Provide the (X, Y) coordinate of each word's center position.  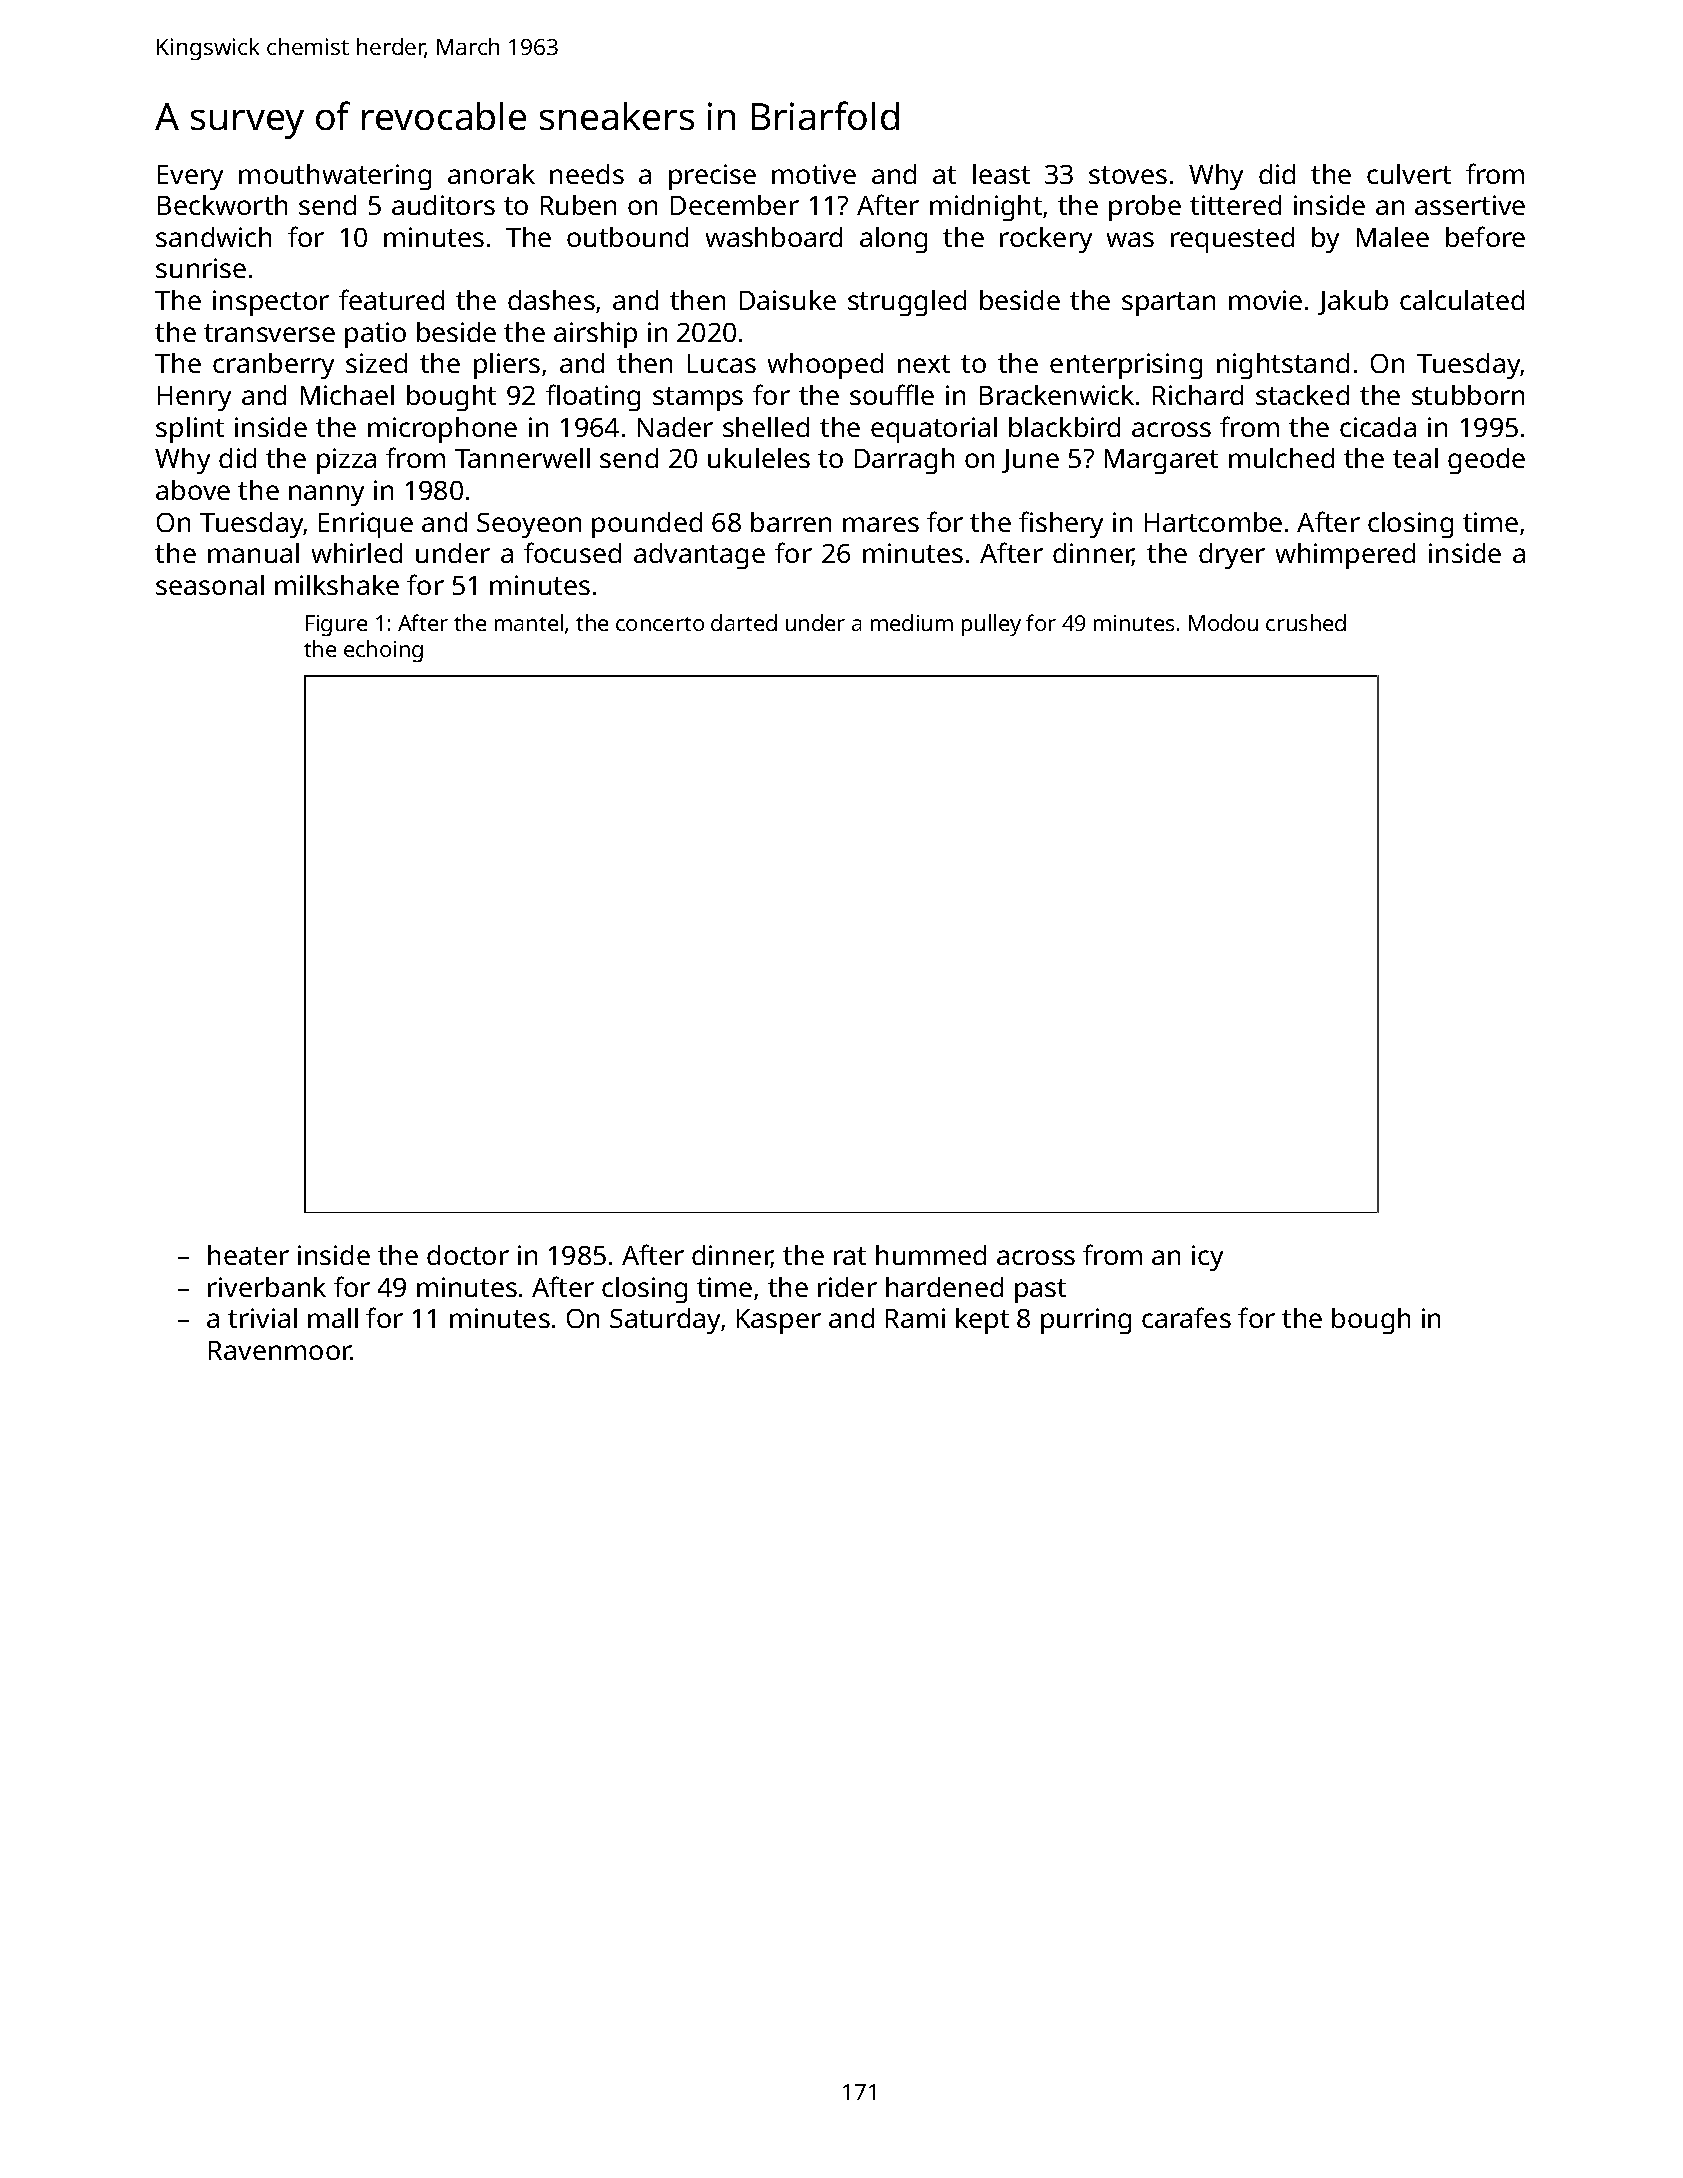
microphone (442, 430)
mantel (529, 622)
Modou (1223, 622)
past (1040, 1291)
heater (248, 1255)
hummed (931, 1255)
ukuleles (759, 458)
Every (190, 177)
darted (744, 622)
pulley (991, 625)
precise (712, 177)
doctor (468, 1255)
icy (1207, 1258)
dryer (1232, 556)
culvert (1409, 174)
